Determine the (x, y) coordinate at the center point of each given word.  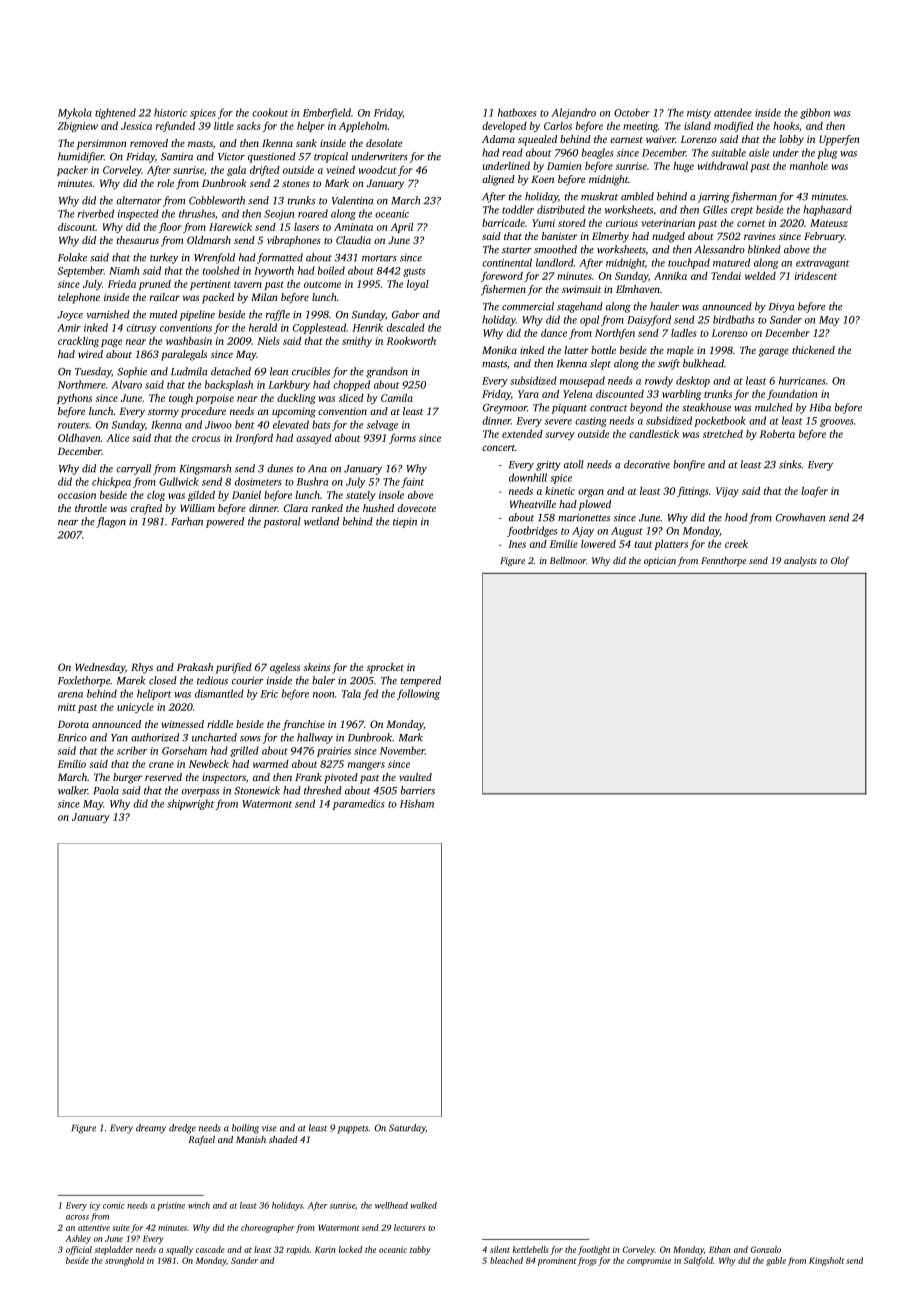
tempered (421, 681)
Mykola (75, 113)
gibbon (815, 113)
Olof (840, 561)
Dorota (73, 724)
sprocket (385, 668)
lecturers (409, 1227)
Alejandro (573, 113)
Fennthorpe (723, 561)
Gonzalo (765, 1249)
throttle (91, 508)
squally (179, 1250)
